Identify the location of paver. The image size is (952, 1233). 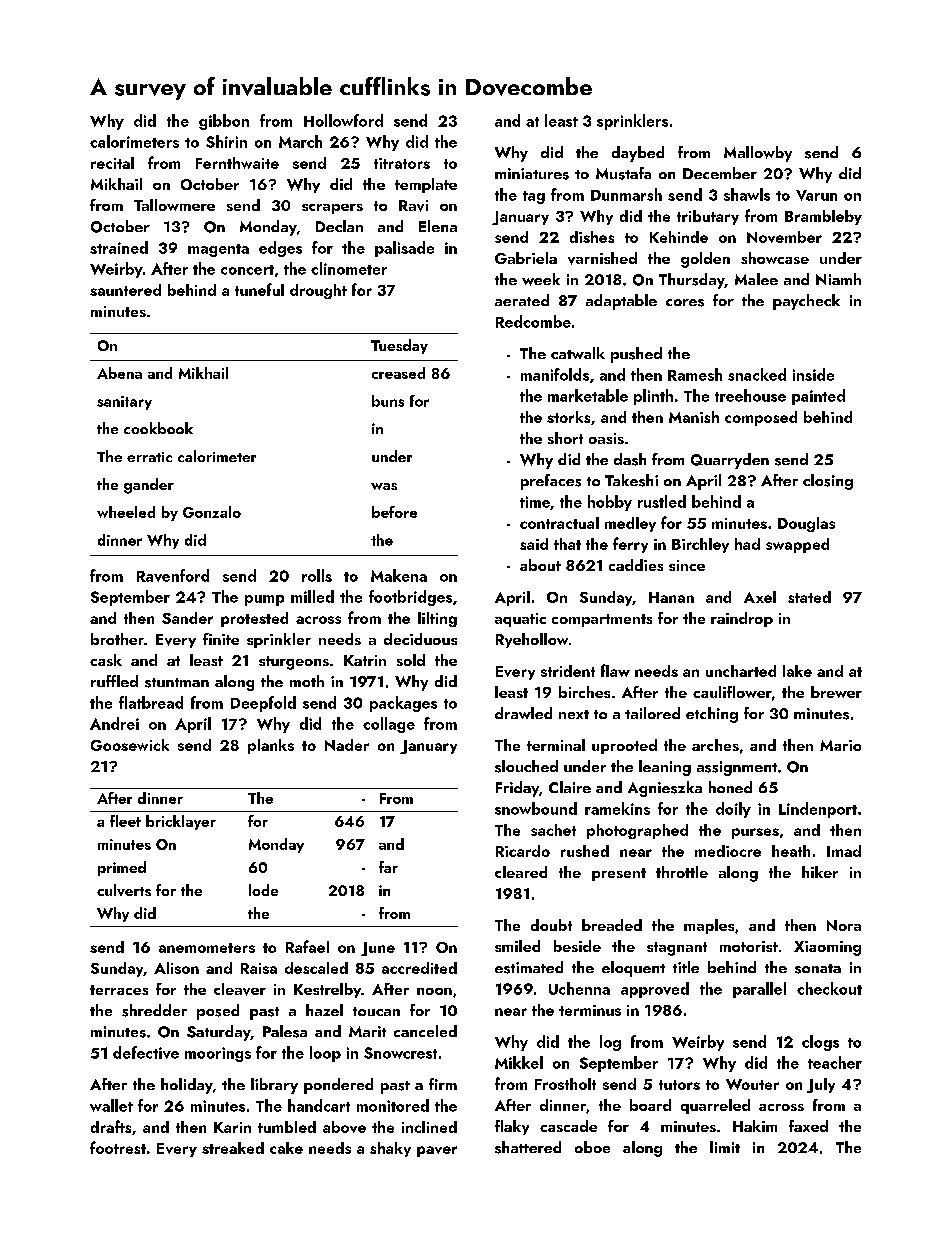
(437, 1151).
